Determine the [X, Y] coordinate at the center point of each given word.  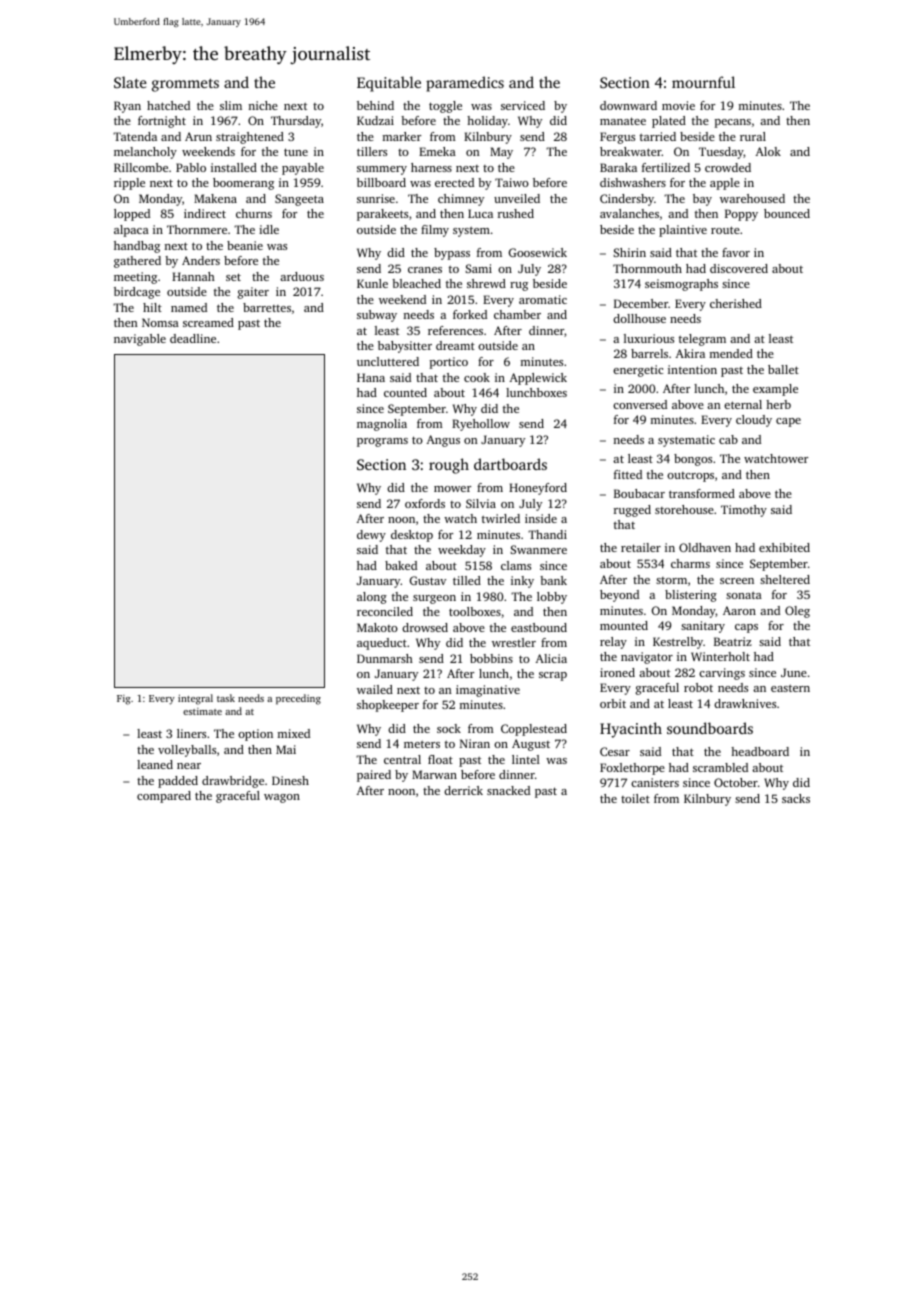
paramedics [465, 84]
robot [698, 687]
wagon [282, 798]
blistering [691, 596]
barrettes [267, 307]
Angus [443, 441]
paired [374, 776]
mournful [703, 82]
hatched [168, 105]
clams [516, 565]
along [372, 598]
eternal [743, 404]
